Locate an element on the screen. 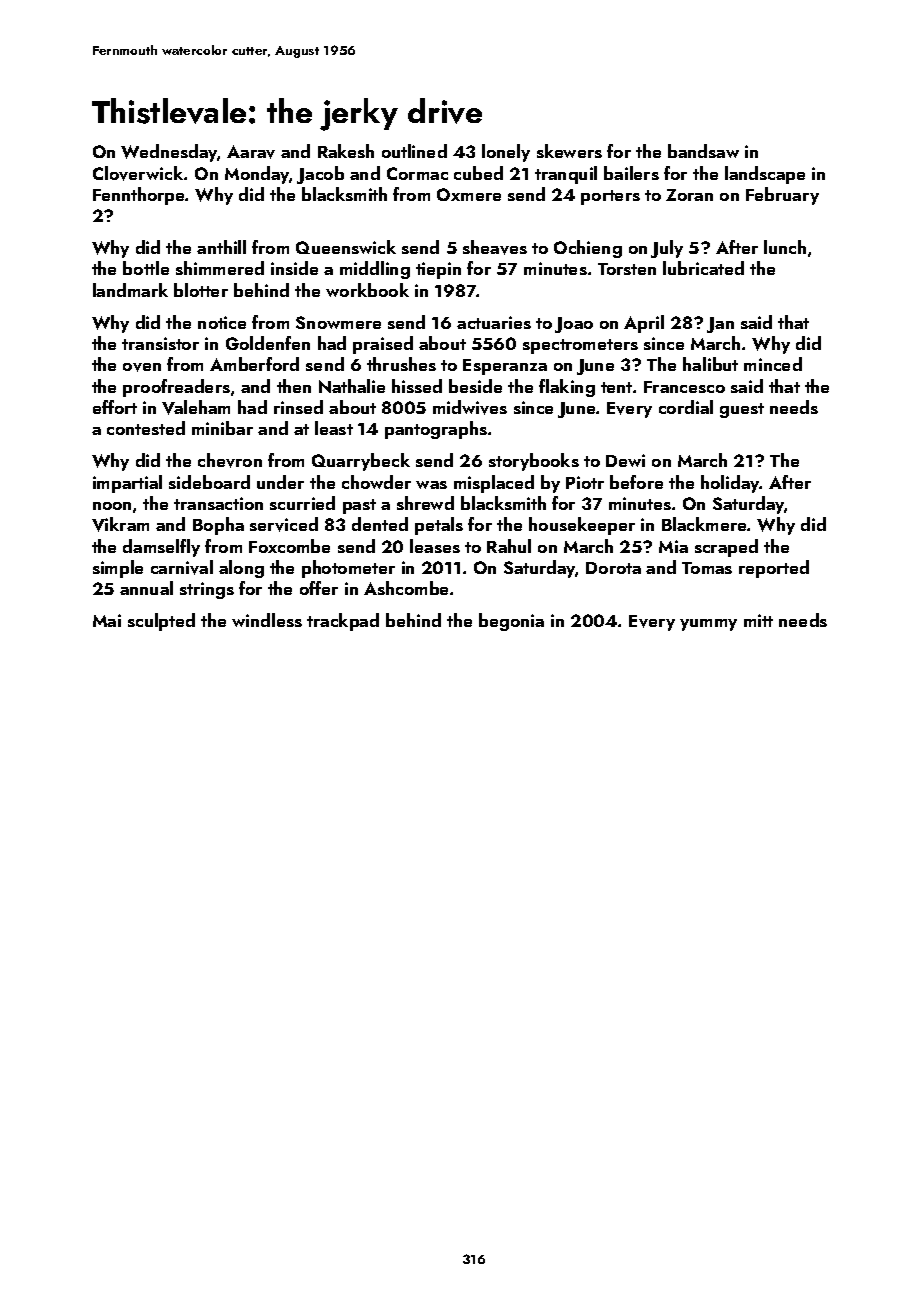 The image size is (924, 1314). bandsaw is located at coordinates (703, 151).
